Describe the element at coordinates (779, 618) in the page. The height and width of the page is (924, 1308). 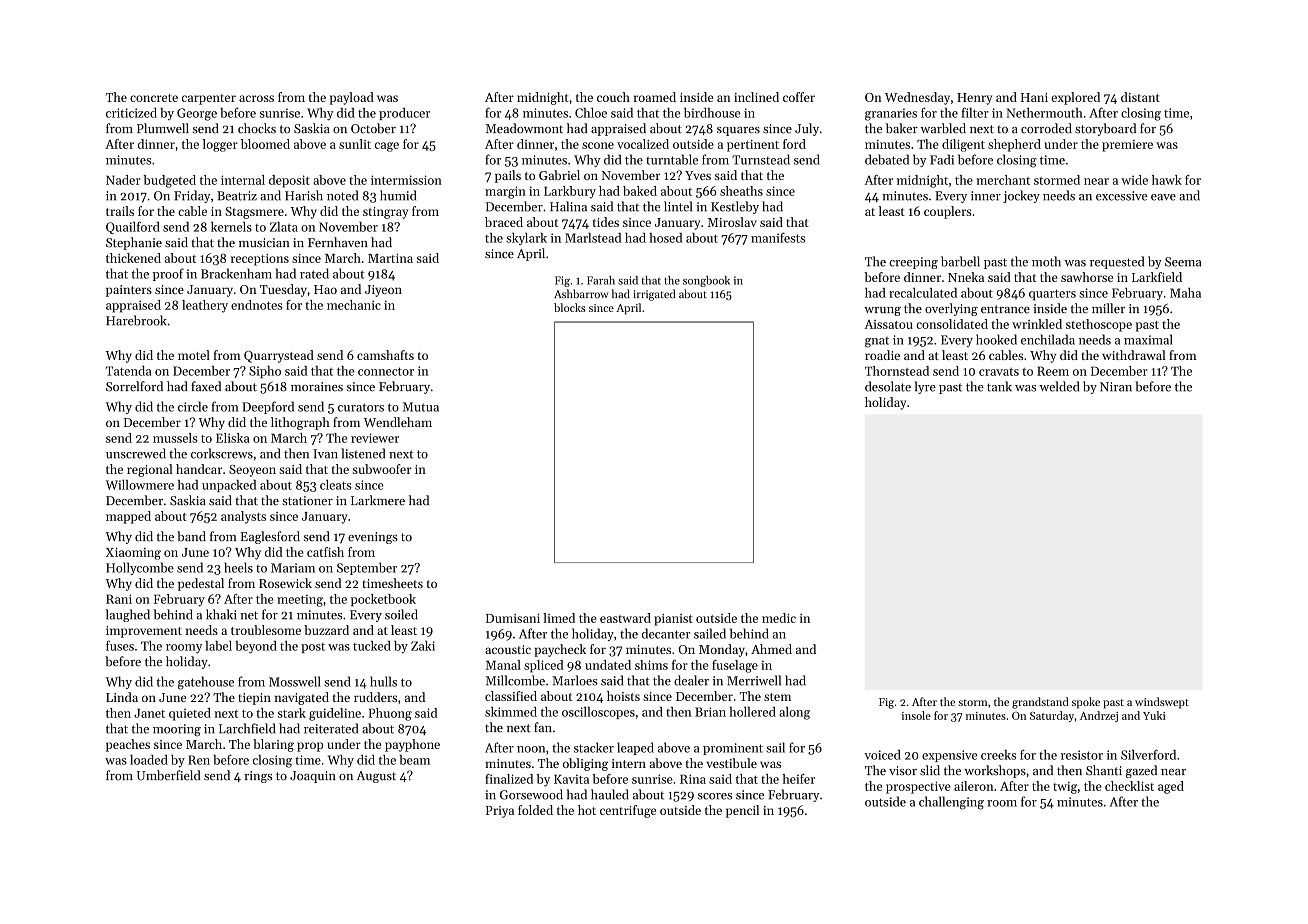
I see `medic` at that location.
